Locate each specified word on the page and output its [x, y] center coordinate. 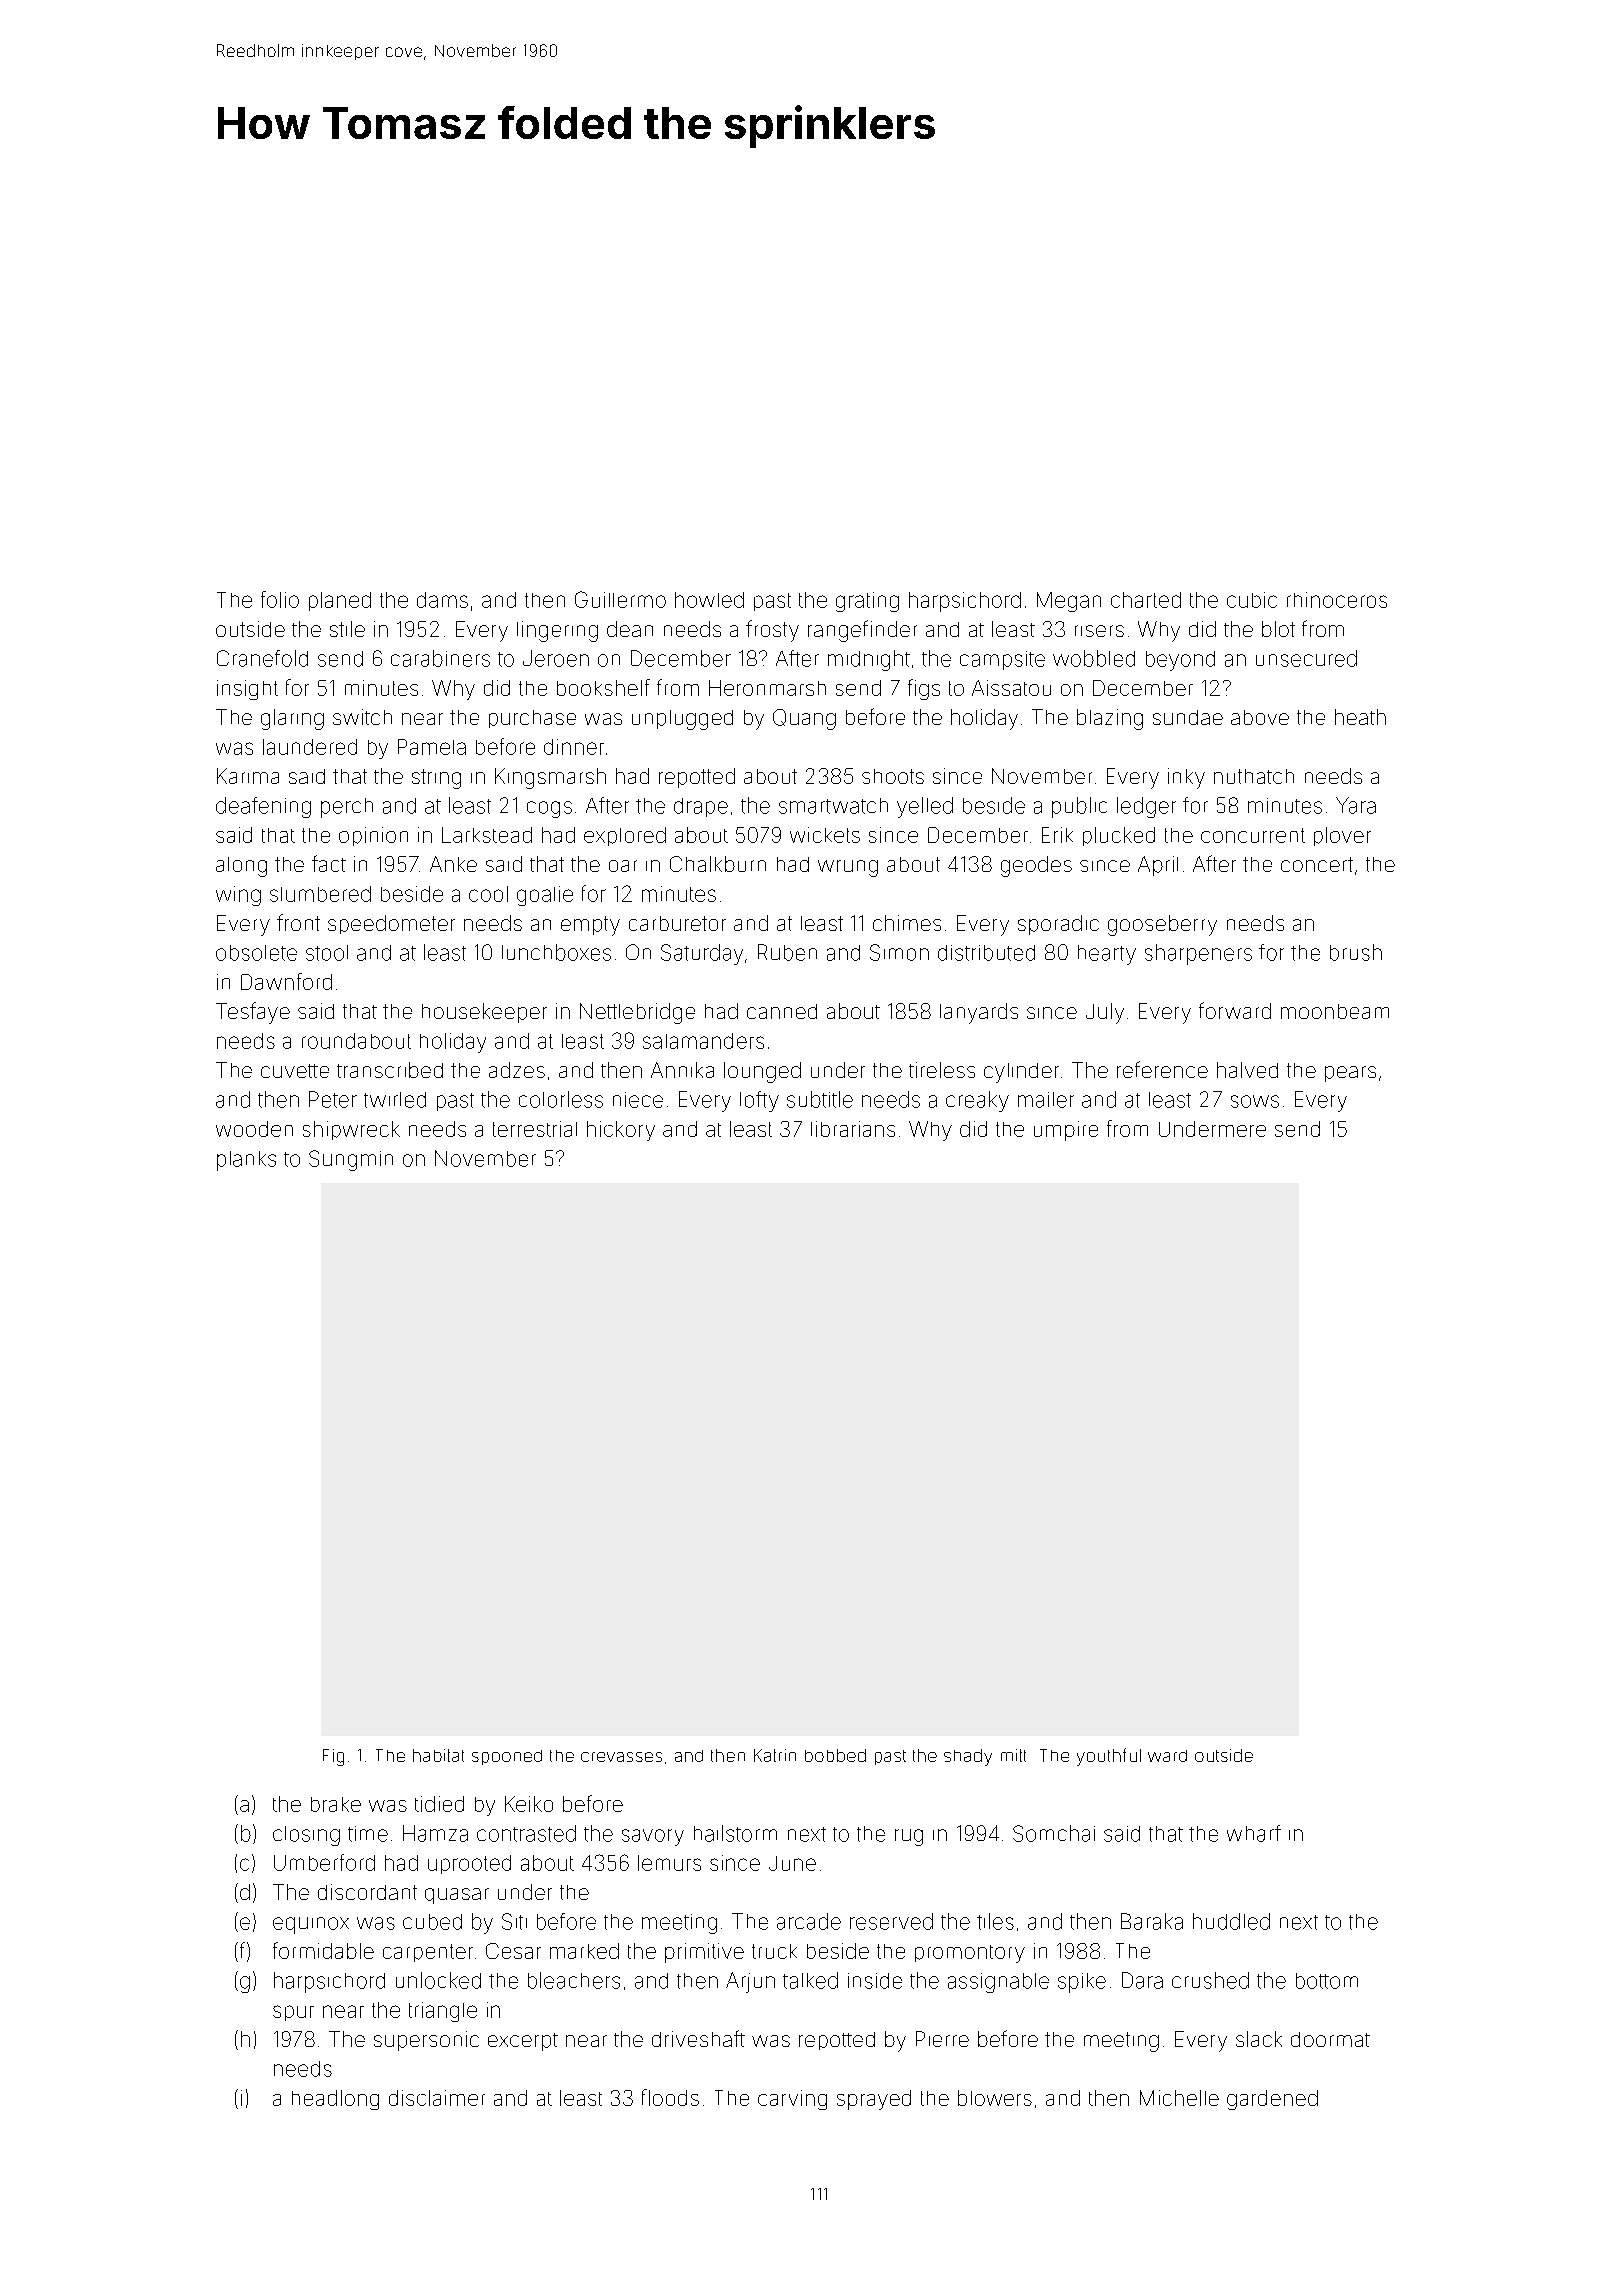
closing [306, 1836]
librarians [853, 1129]
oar [623, 866]
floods [670, 2097]
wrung [848, 868]
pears [1350, 1074]
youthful [1109, 1757]
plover [1342, 836]
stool [327, 953]
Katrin [775, 1755]
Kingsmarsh [550, 778]
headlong [335, 2100]
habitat [438, 1755]
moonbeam [1335, 1011]
